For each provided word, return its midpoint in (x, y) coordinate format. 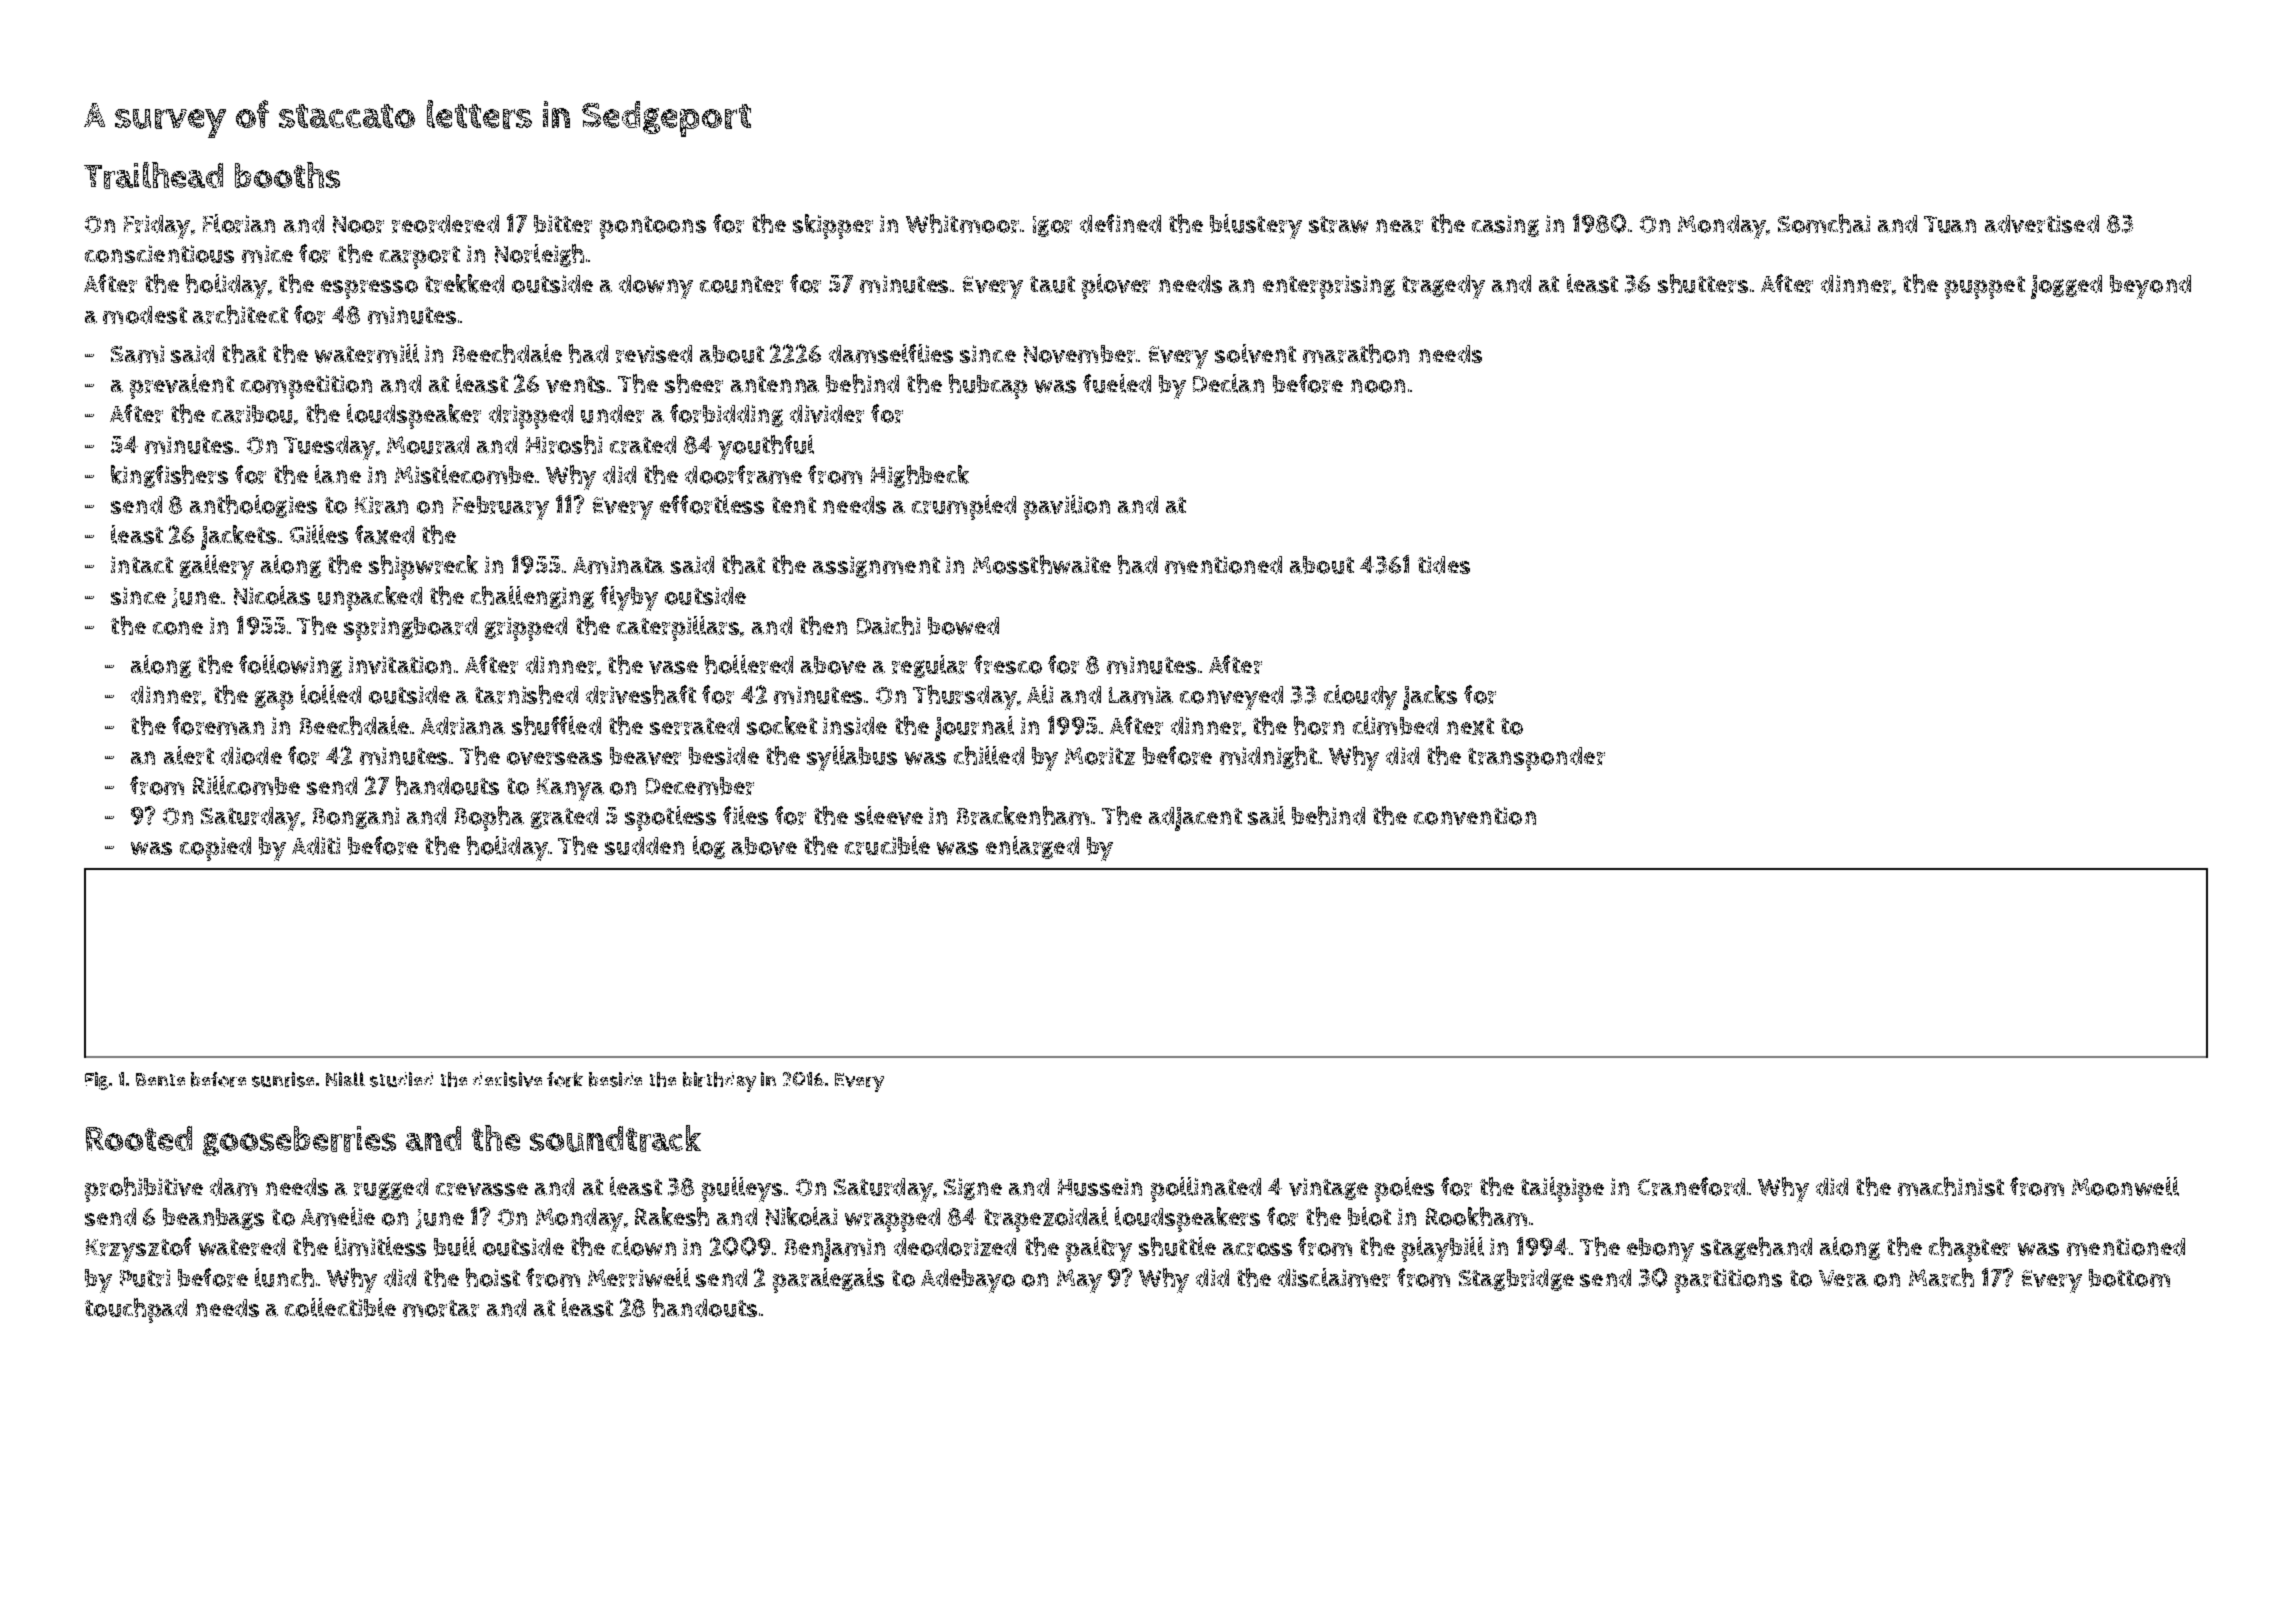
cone (178, 628)
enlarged (1032, 847)
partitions (1728, 1281)
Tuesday (329, 448)
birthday (719, 1082)
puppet (1985, 287)
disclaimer (1334, 1277)
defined (1120, 223)
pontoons (653, 227)
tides (1444, 565)
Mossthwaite (1042, 564)
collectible (340, 1307)
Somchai (1824, 223)
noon (1378, 386)
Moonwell (2125, 1186)
